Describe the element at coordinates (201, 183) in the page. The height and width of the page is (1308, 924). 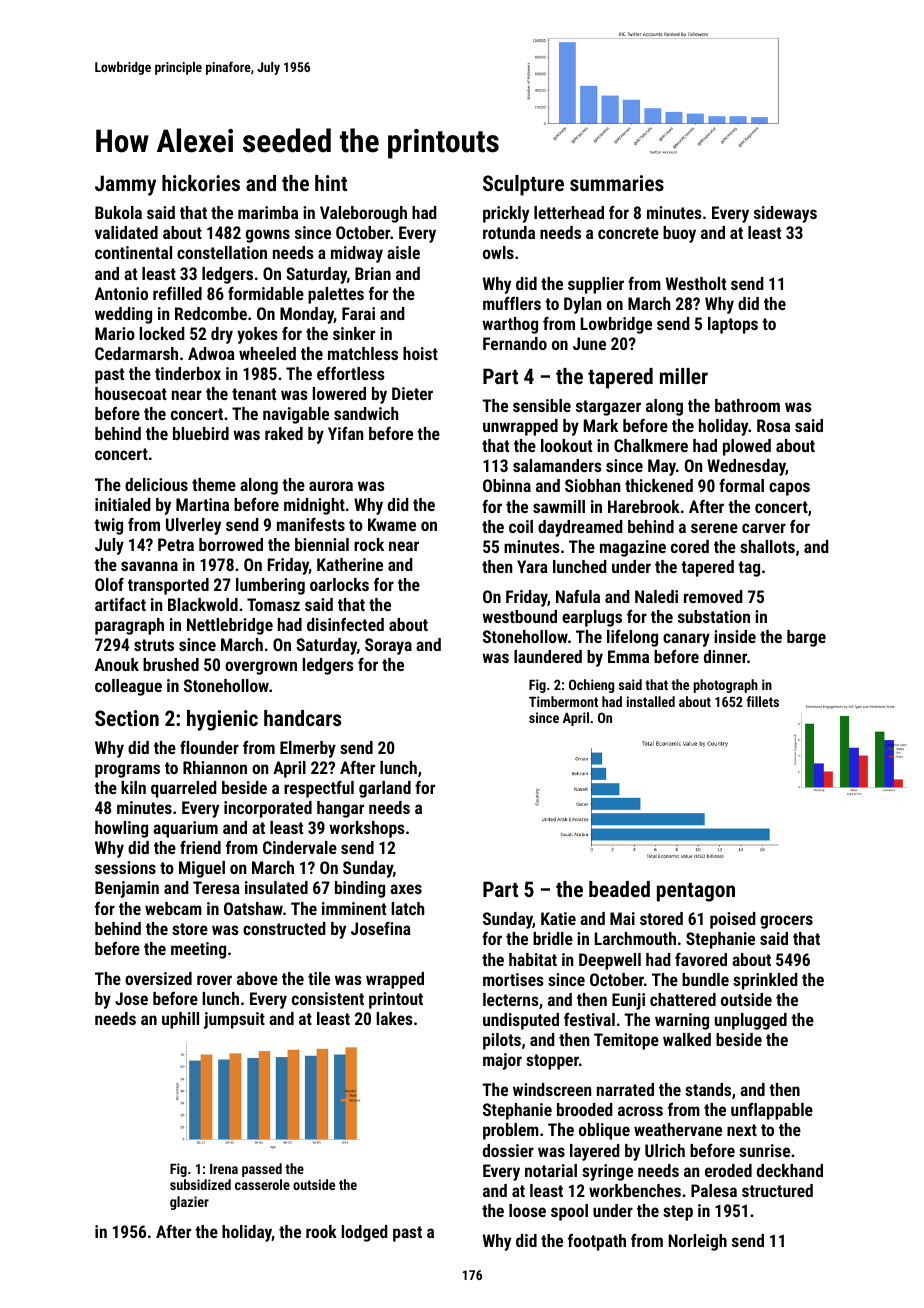
I see `hickories` at that location.
